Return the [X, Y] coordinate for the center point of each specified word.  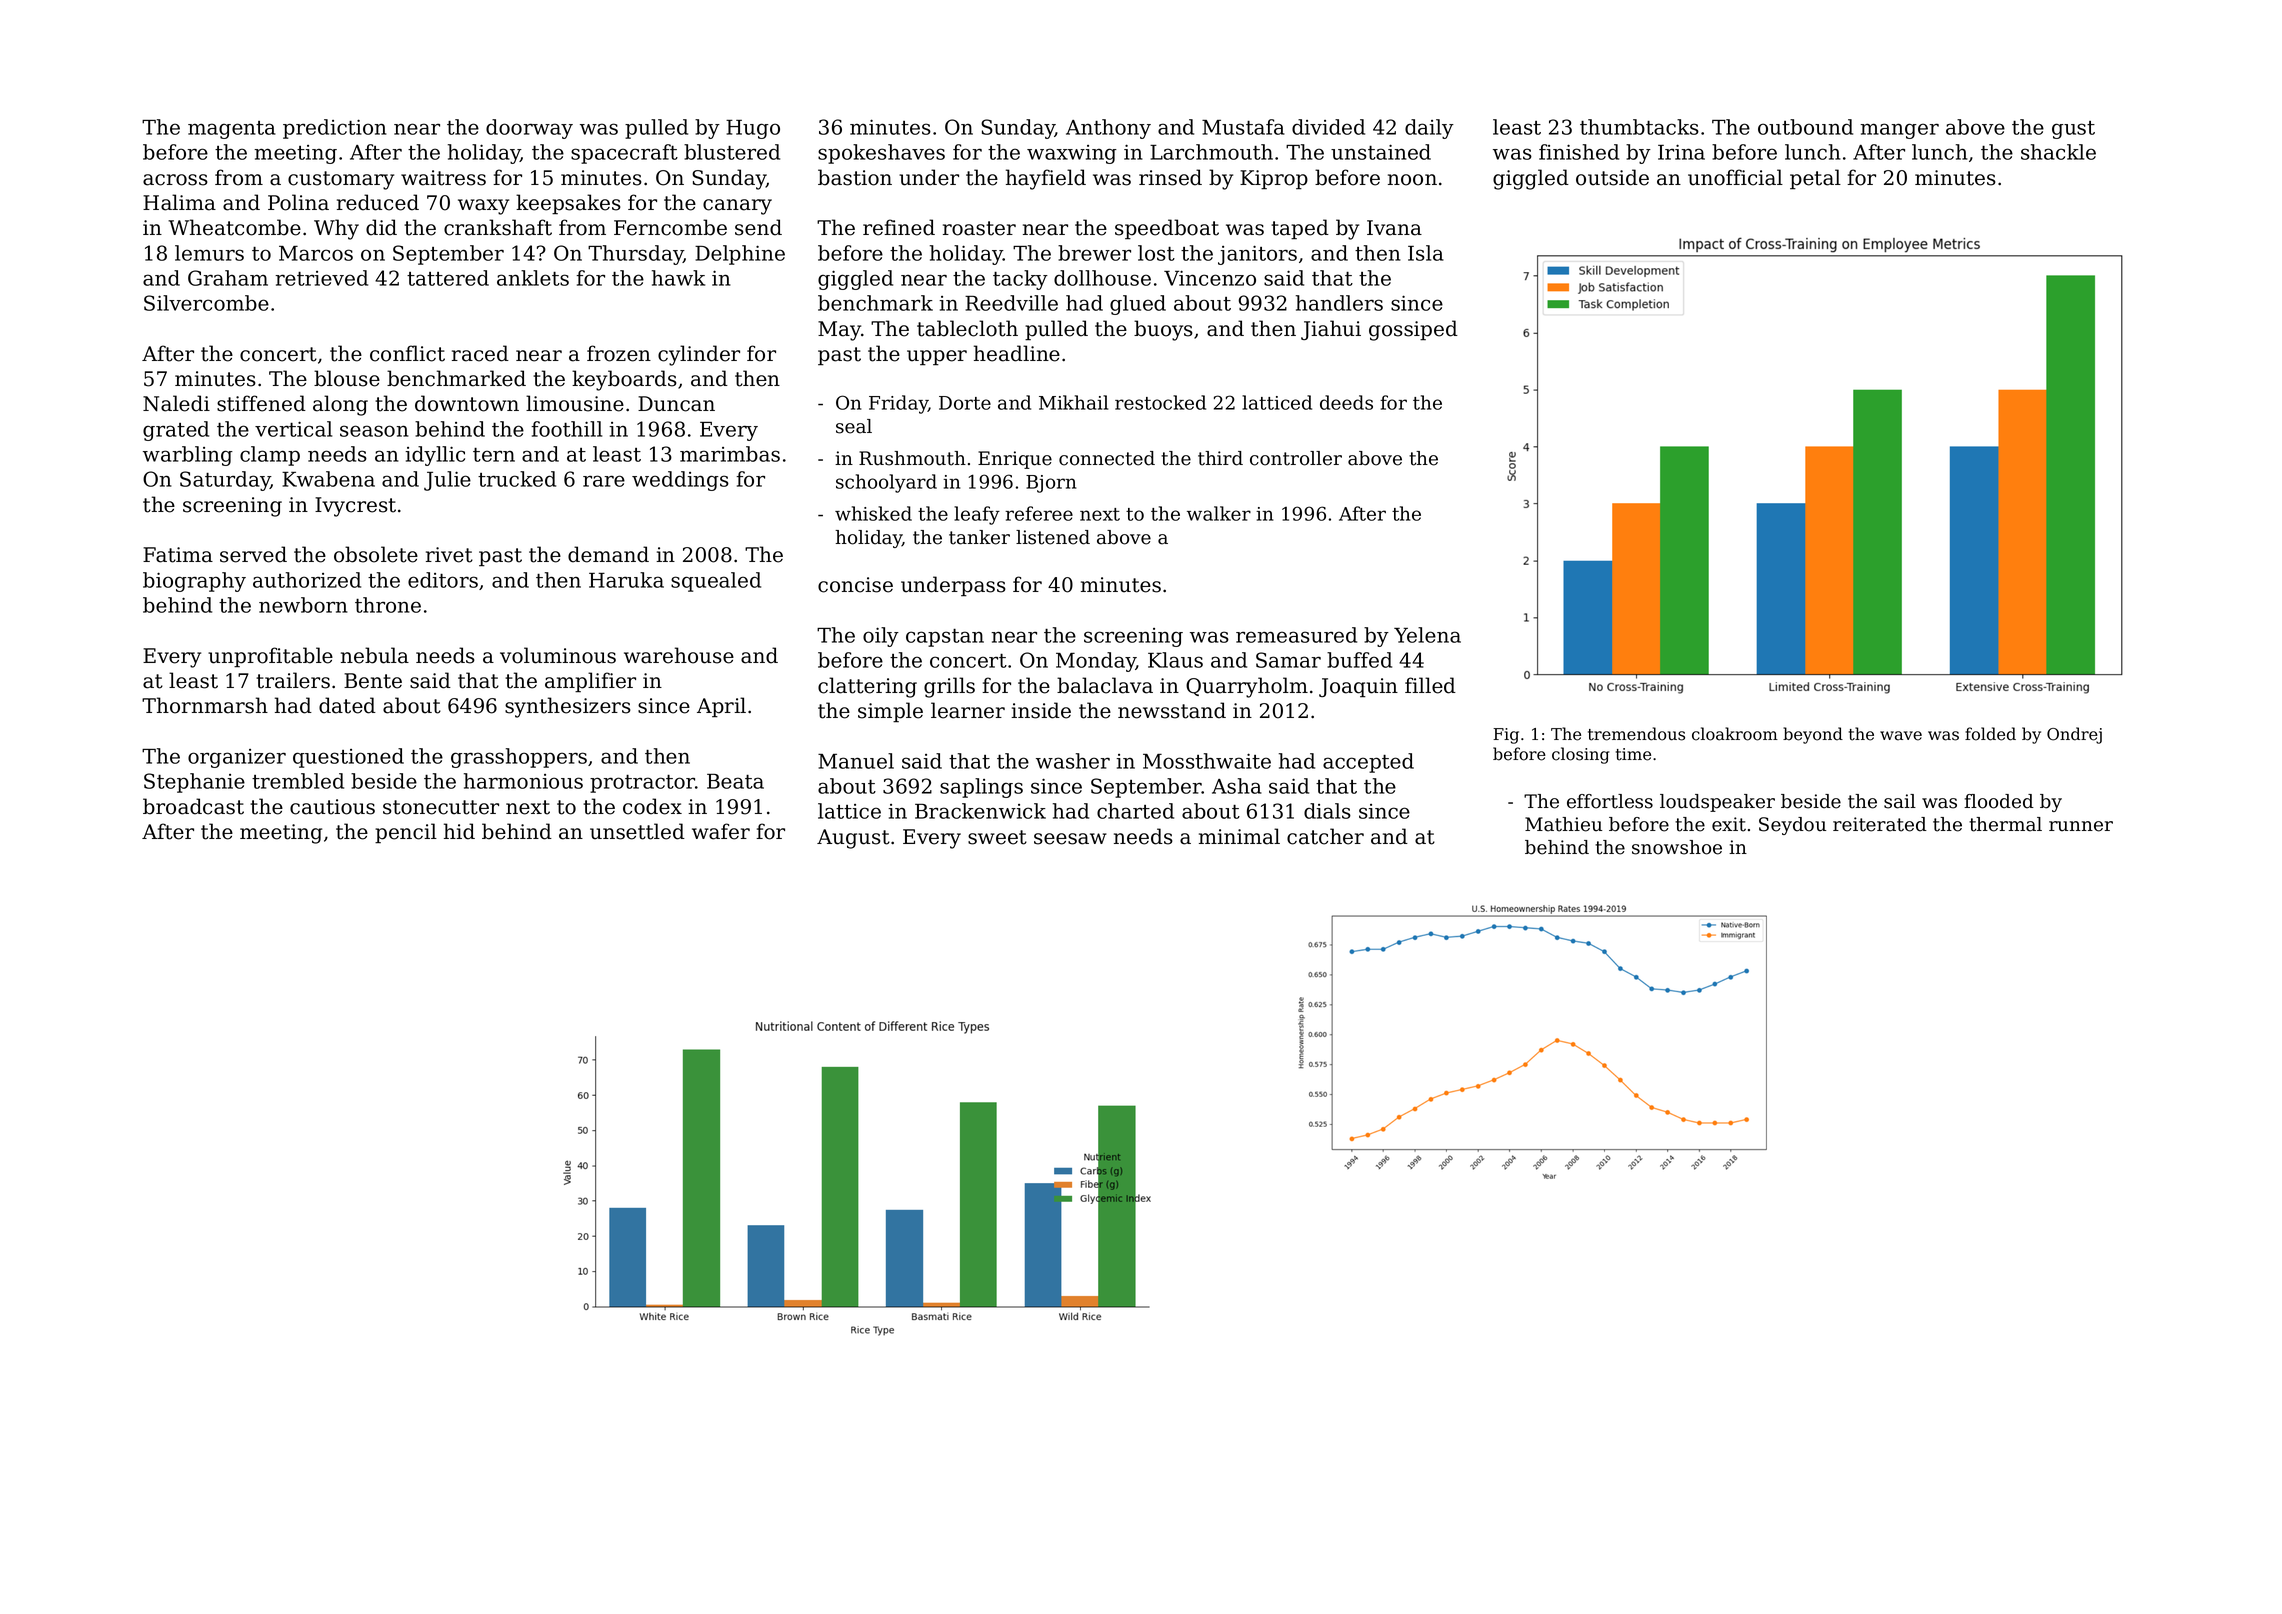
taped [1300, 229]
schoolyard [886, 483]
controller [1296, 458]
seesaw [1070, 839]
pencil [406, 833]
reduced [378, 202]
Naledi [176, 403]
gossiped [1413, 330]
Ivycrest [355, 507]
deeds [1346, 402]
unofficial [1735, 177]
